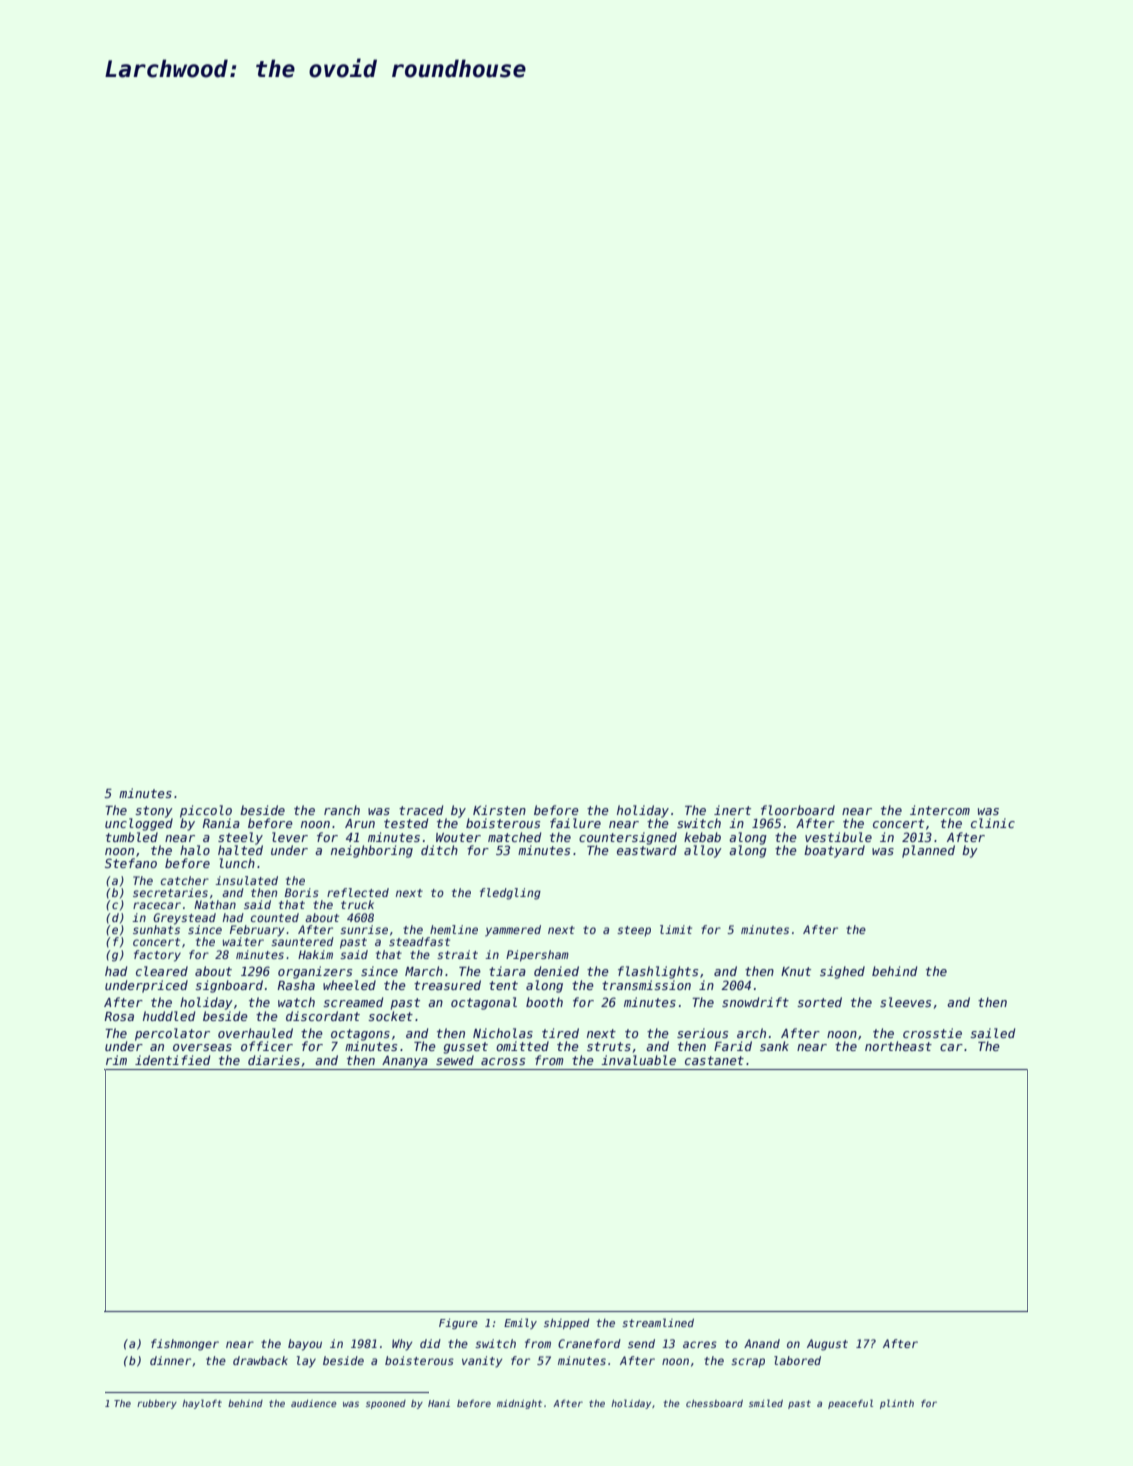 This image has height=1466, width=1133. What do you see at coordinates (154, 812) in the image?
I see `stony` at bounding box center [154, 812].
